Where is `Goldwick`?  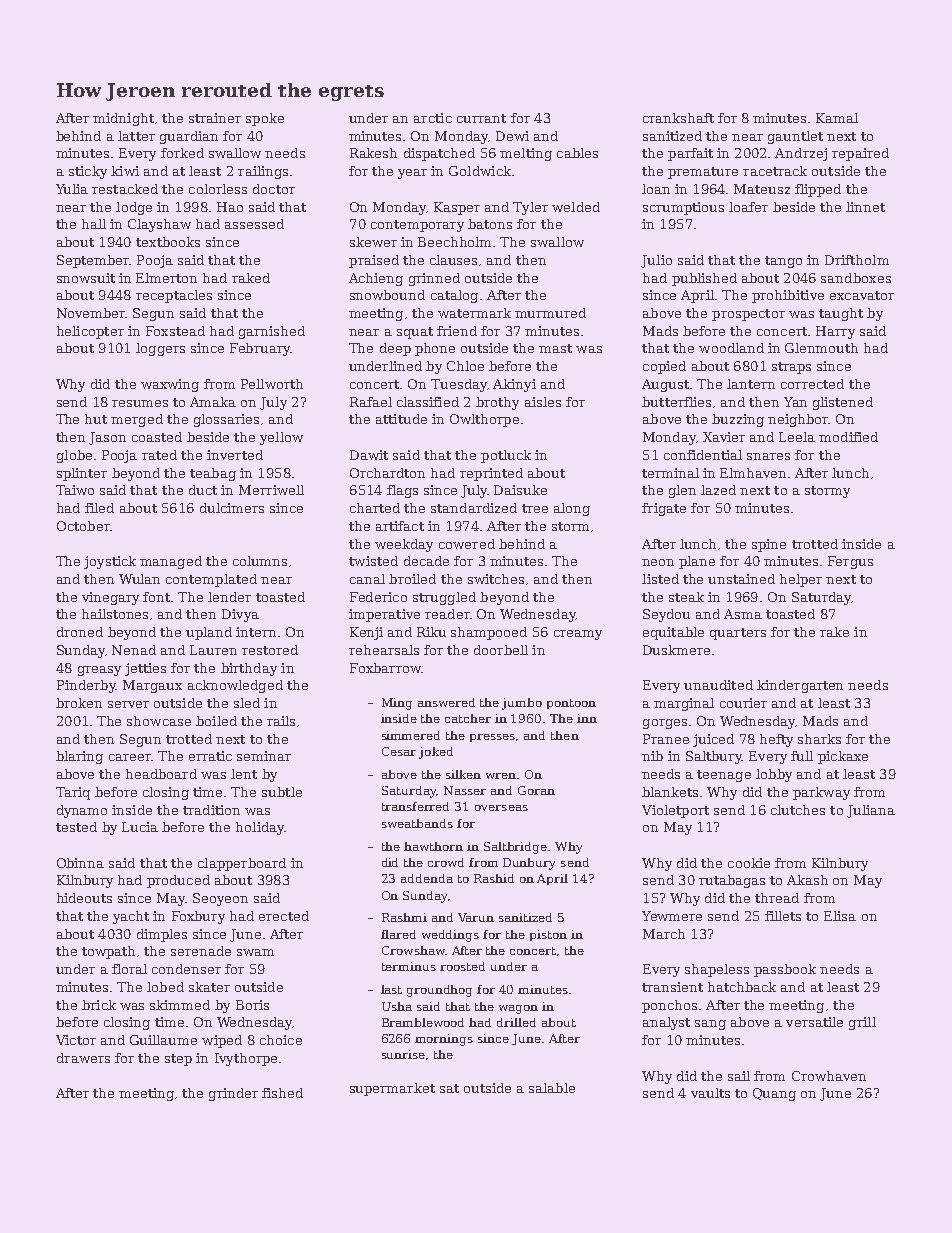 Goldwick is located at coordinates (480, 171).
